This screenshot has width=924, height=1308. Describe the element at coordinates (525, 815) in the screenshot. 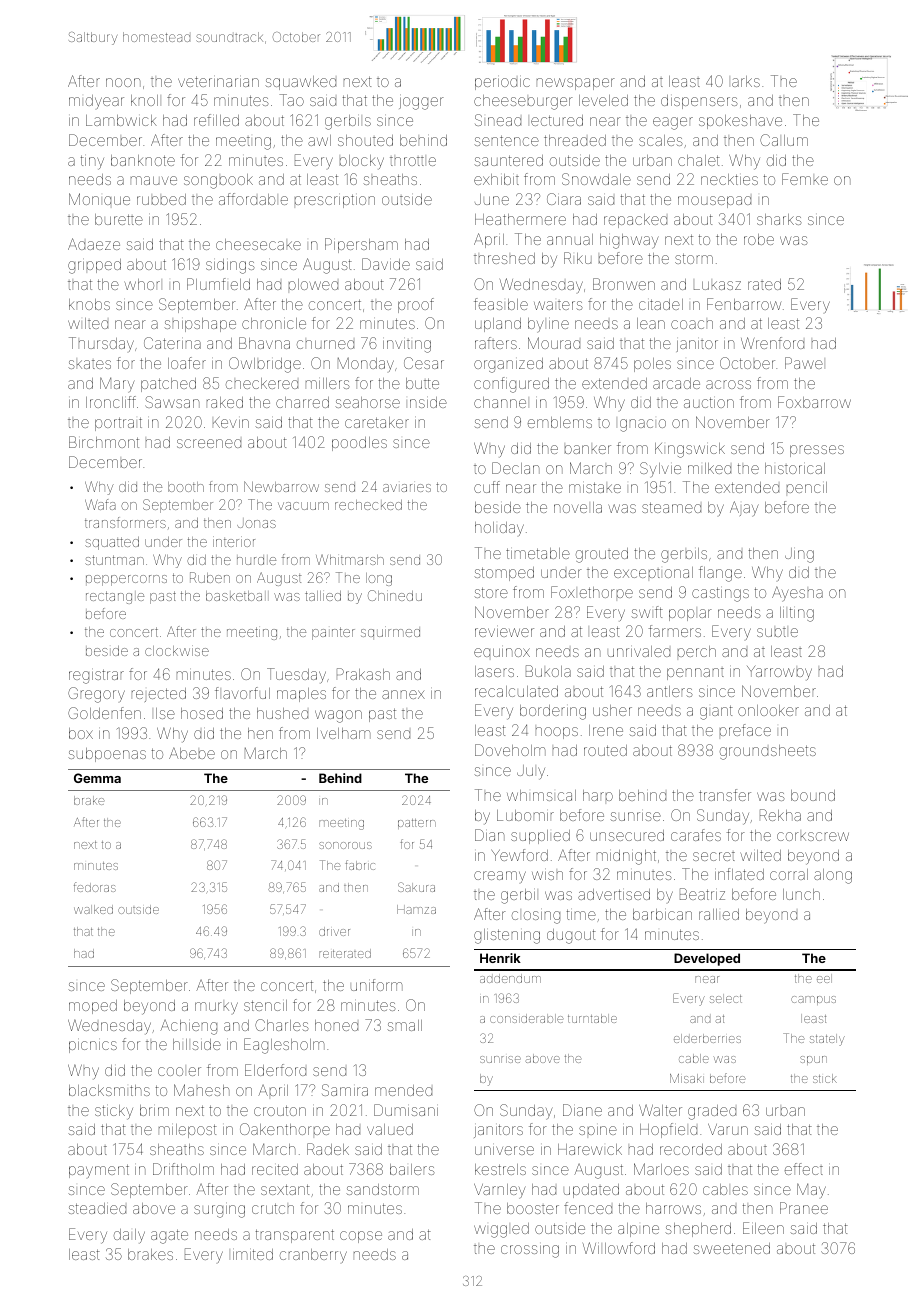

I see `Lubomir` at that location.
